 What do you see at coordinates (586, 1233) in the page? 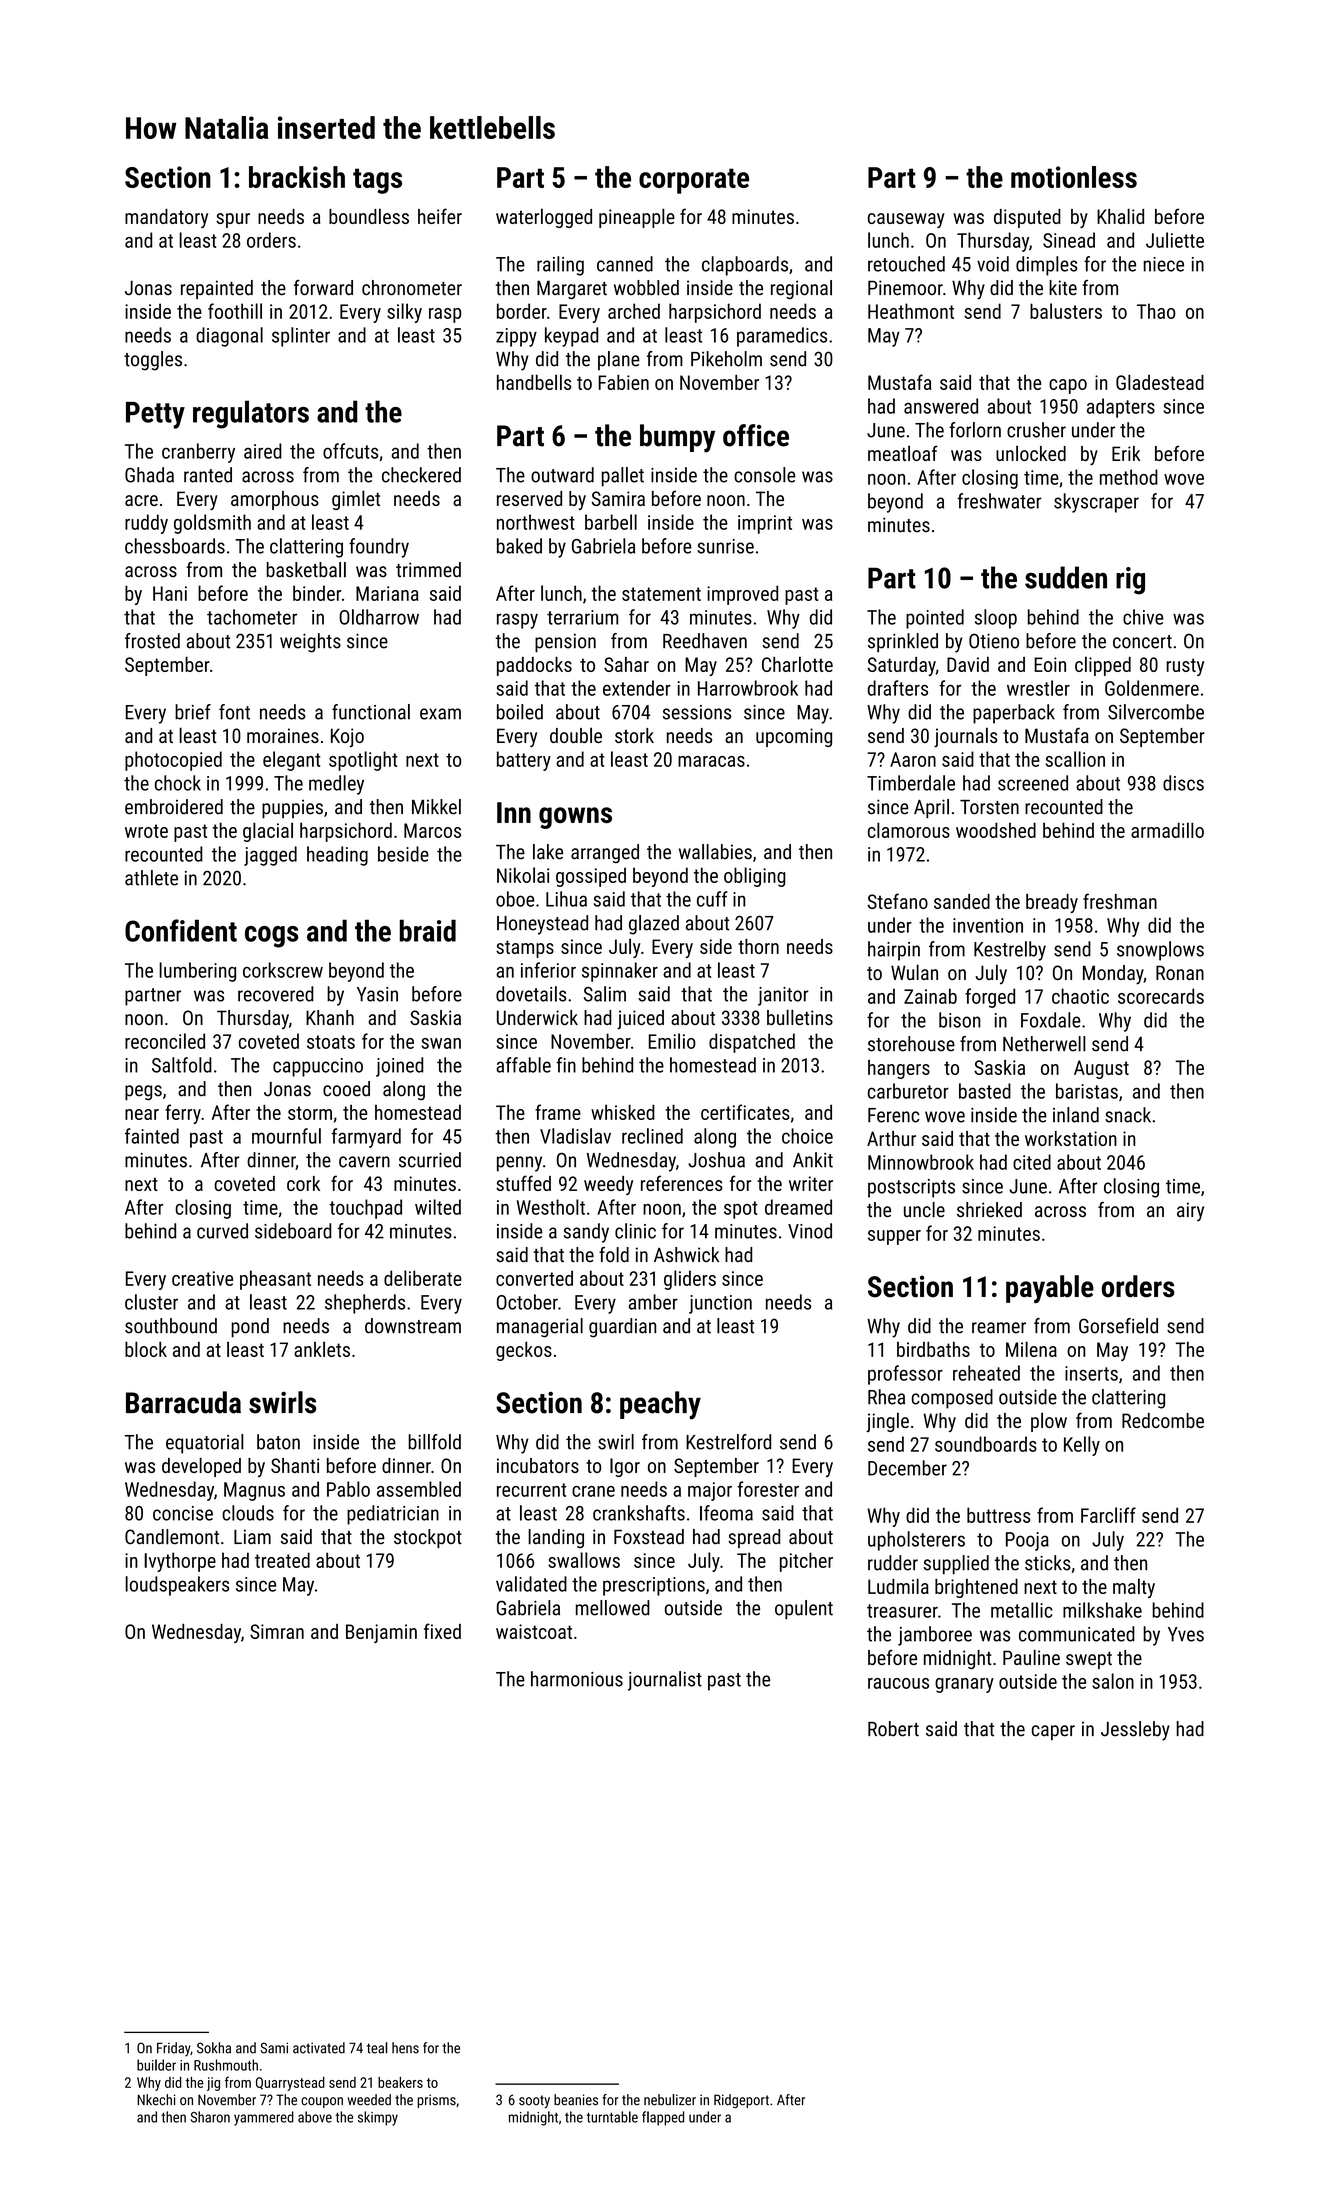
I see `sandy` at bounding box center [586, 1233].
